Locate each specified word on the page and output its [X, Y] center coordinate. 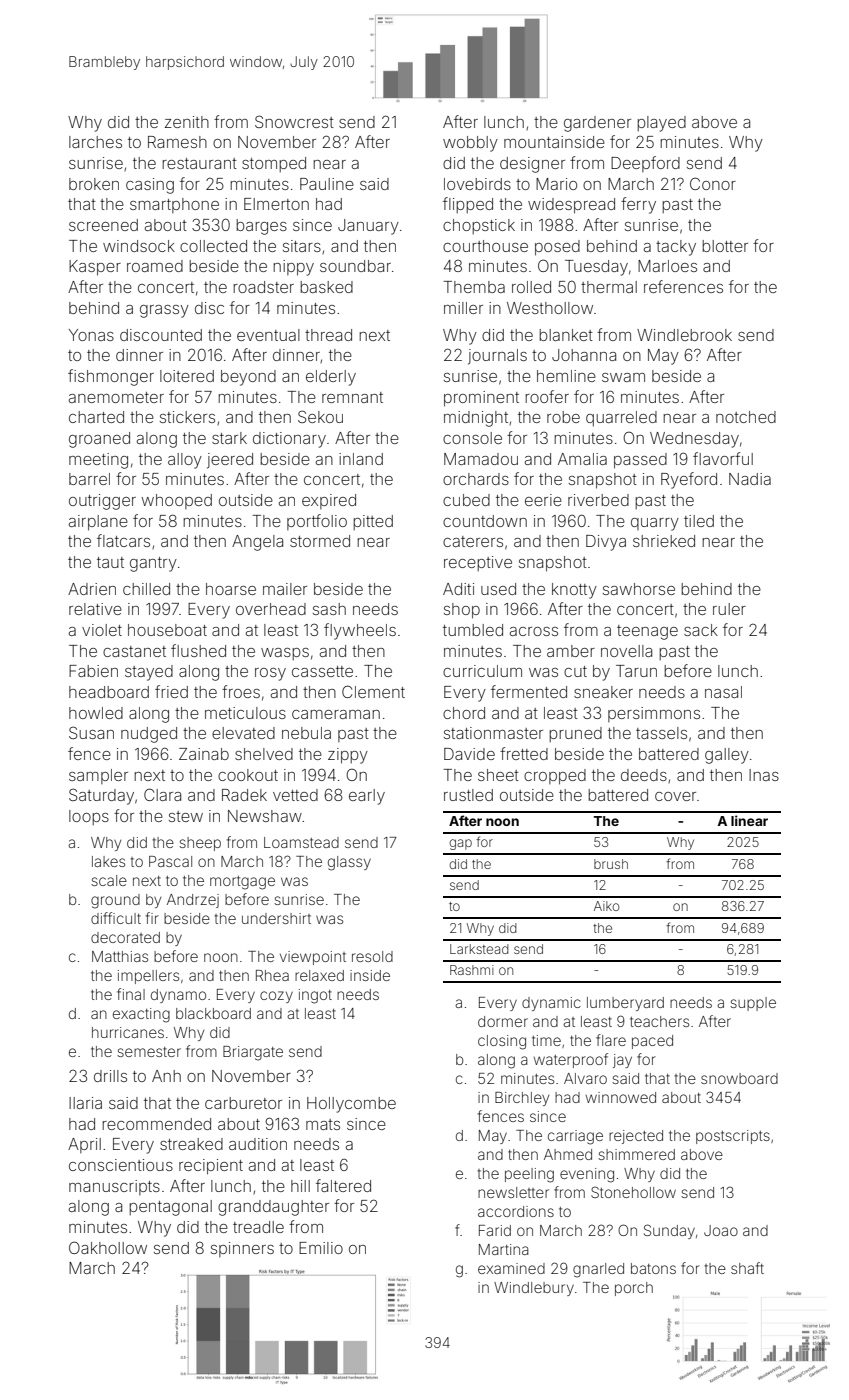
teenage [647, 632]
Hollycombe [351, 1105]
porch [634, 1289]
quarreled [621, 419]
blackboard [213, 1013]
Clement [373, 691]
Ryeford [689, 480]
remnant [352, 397]
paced [652, 1042]
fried [171, 691]
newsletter [513, 1192]
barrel [89, 479]
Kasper [95, 268]
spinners [242, 1249]
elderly [331, 378]
